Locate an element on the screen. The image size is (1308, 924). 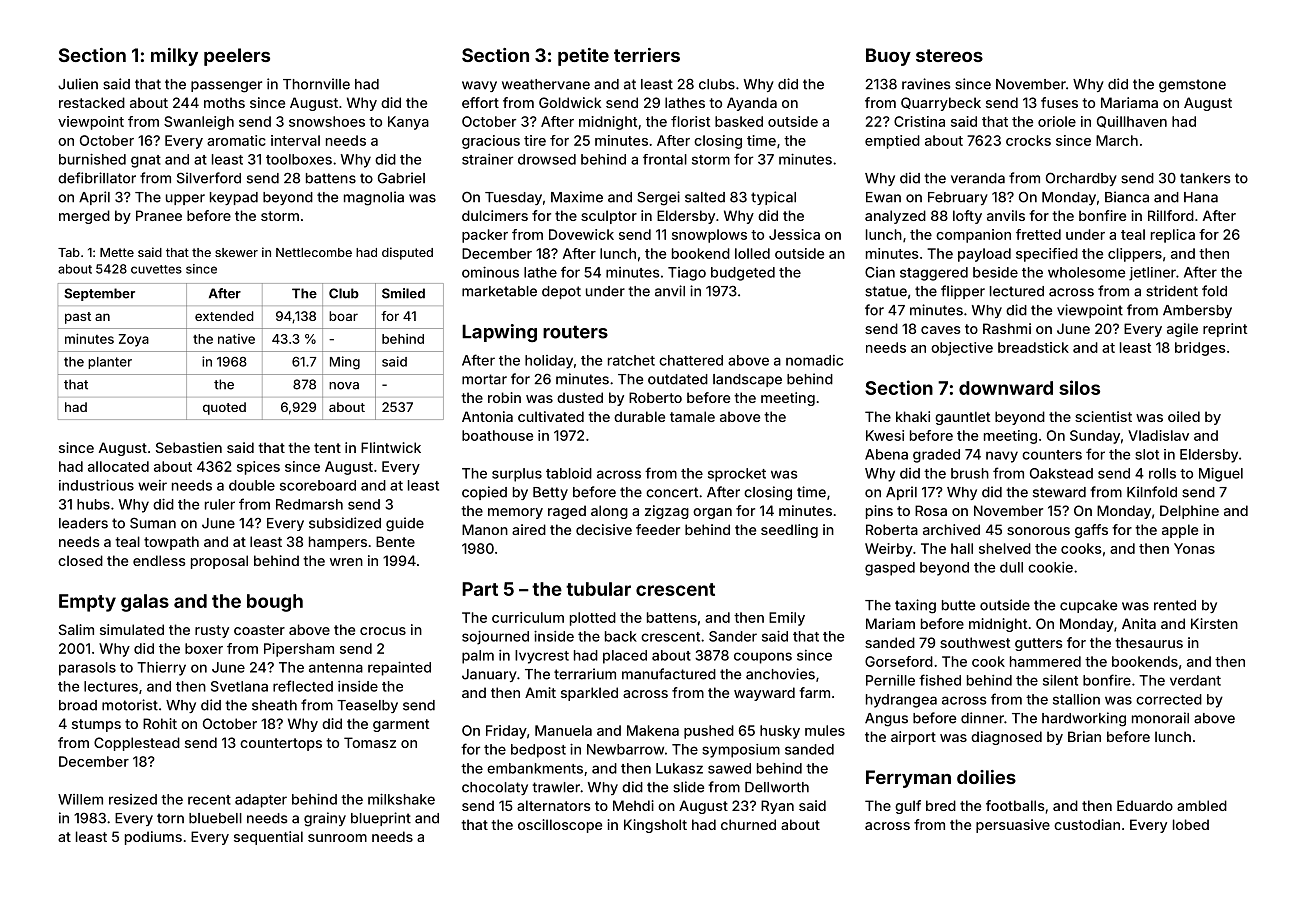
copied is located at coordinates (484, 493).
